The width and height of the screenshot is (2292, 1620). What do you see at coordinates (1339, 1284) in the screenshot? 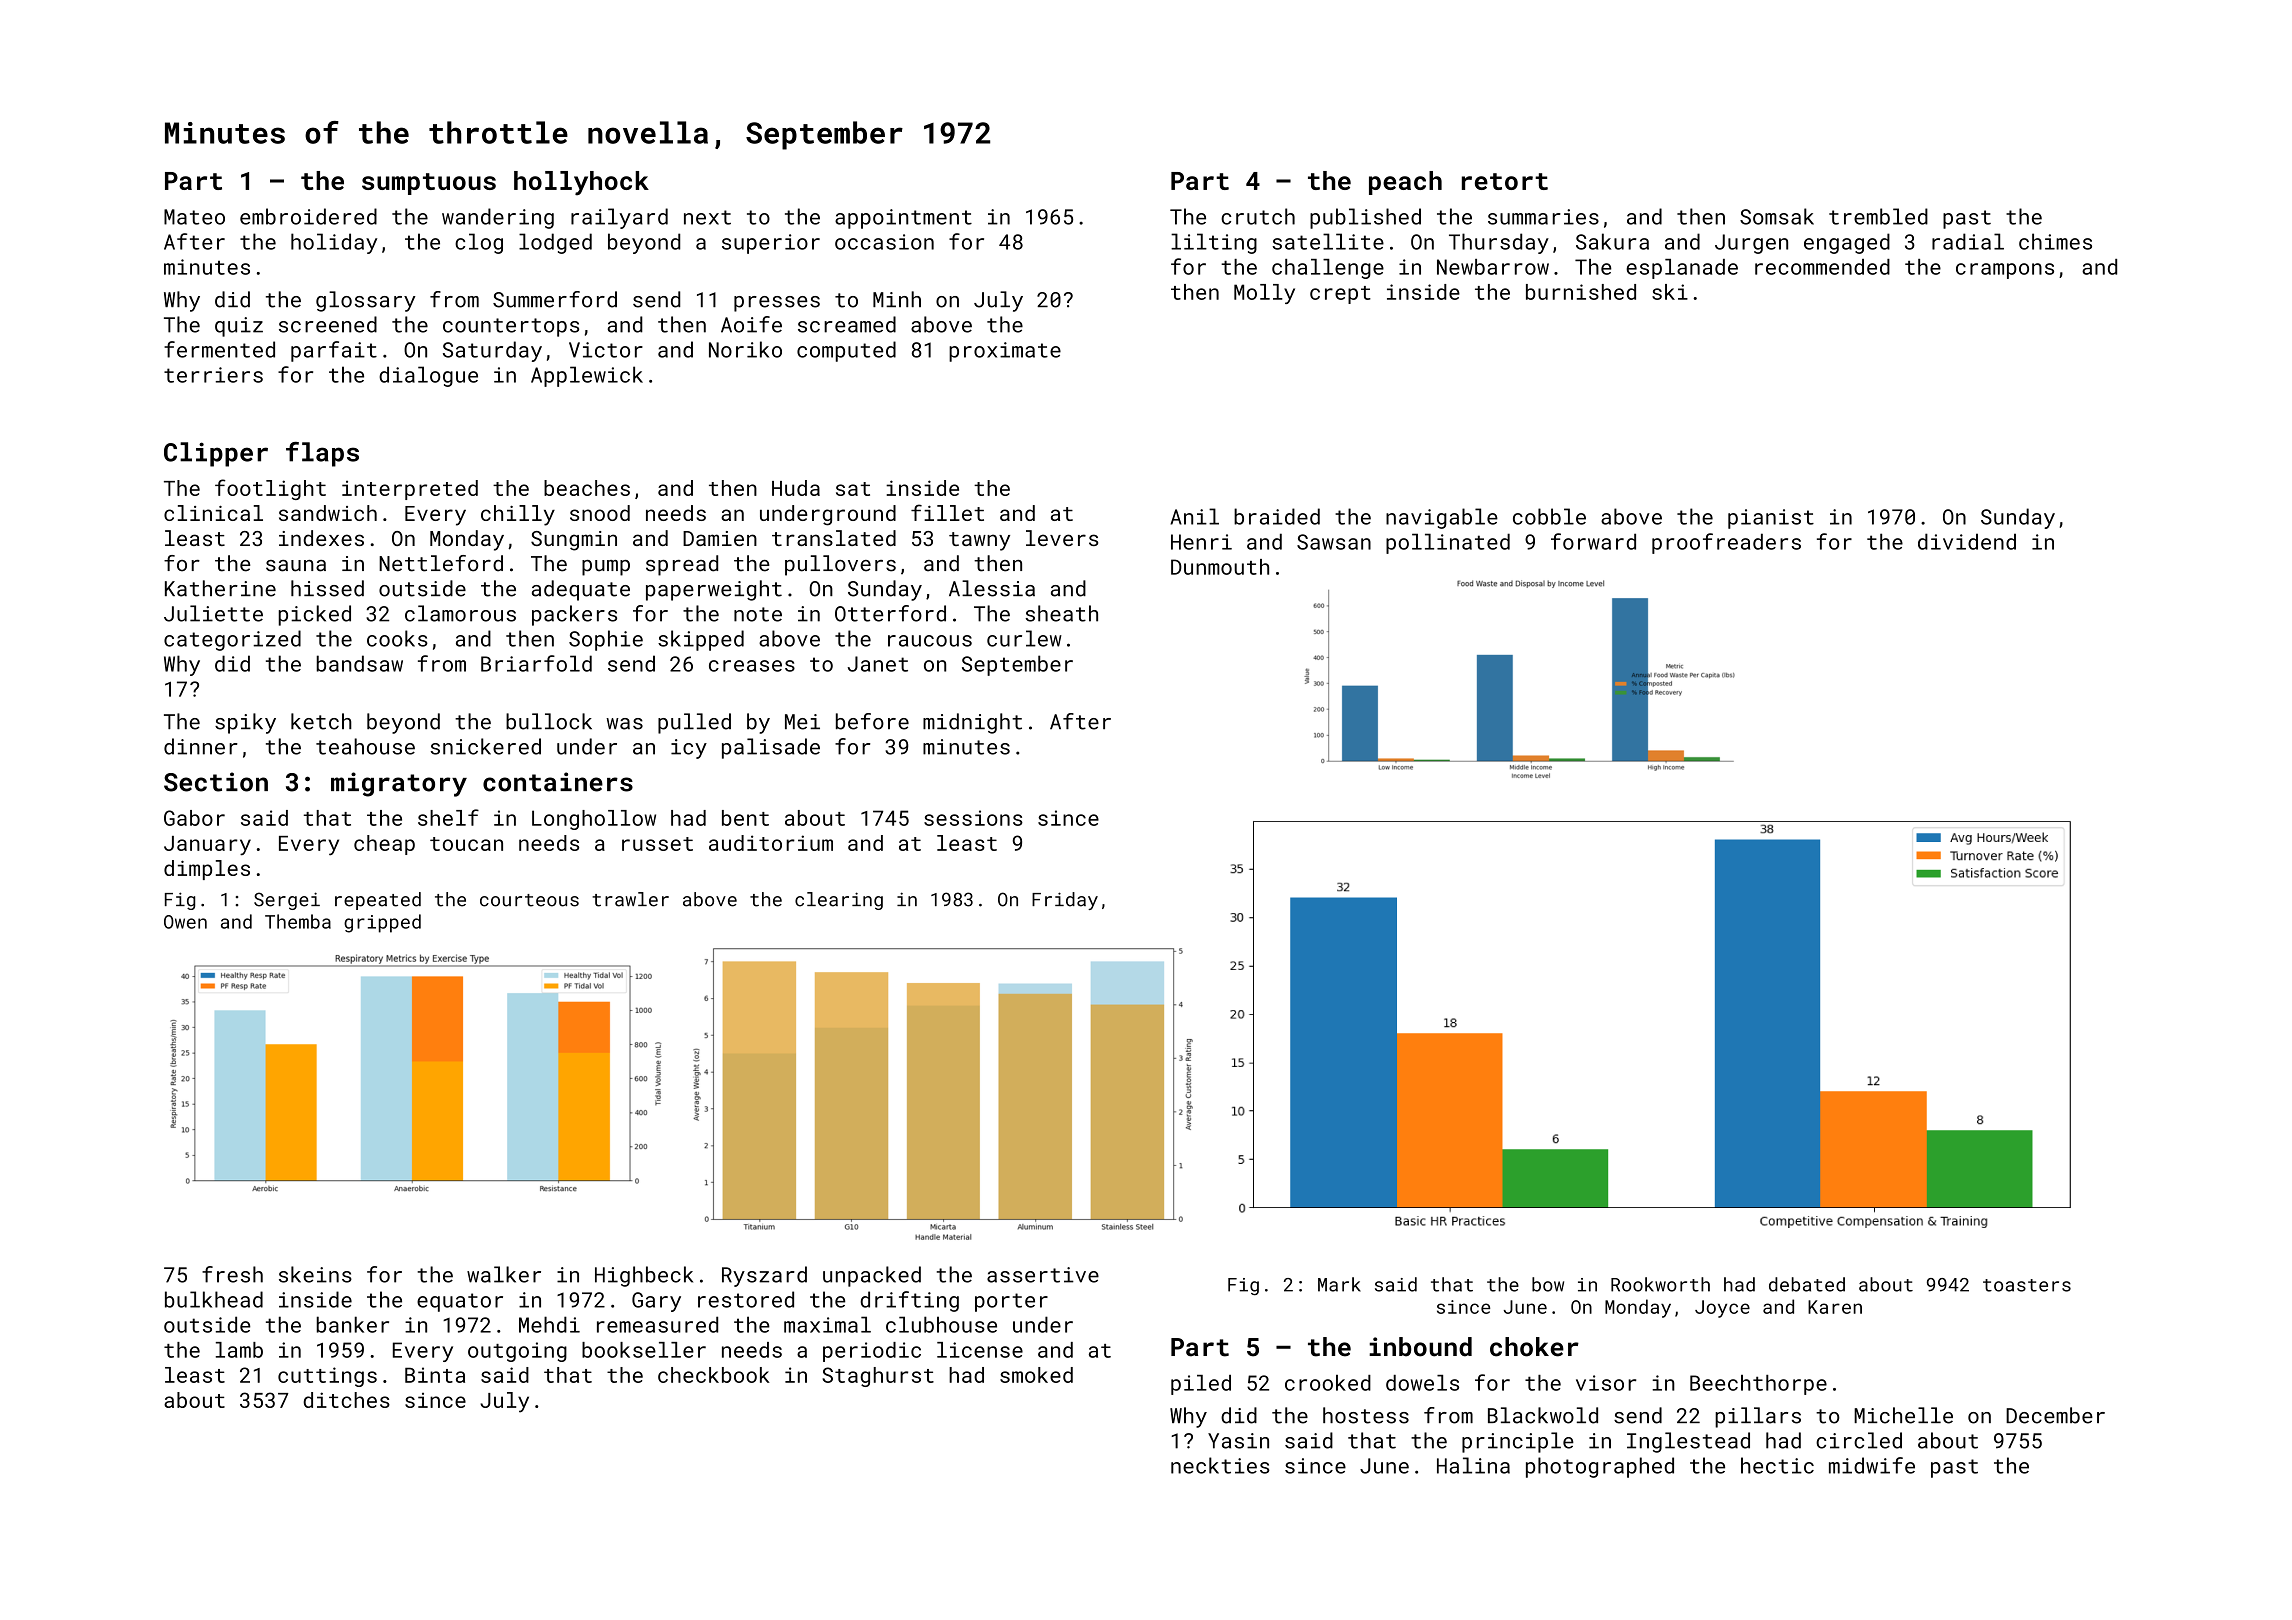
I see `Mark` at bounding box center [1339, 1284].
